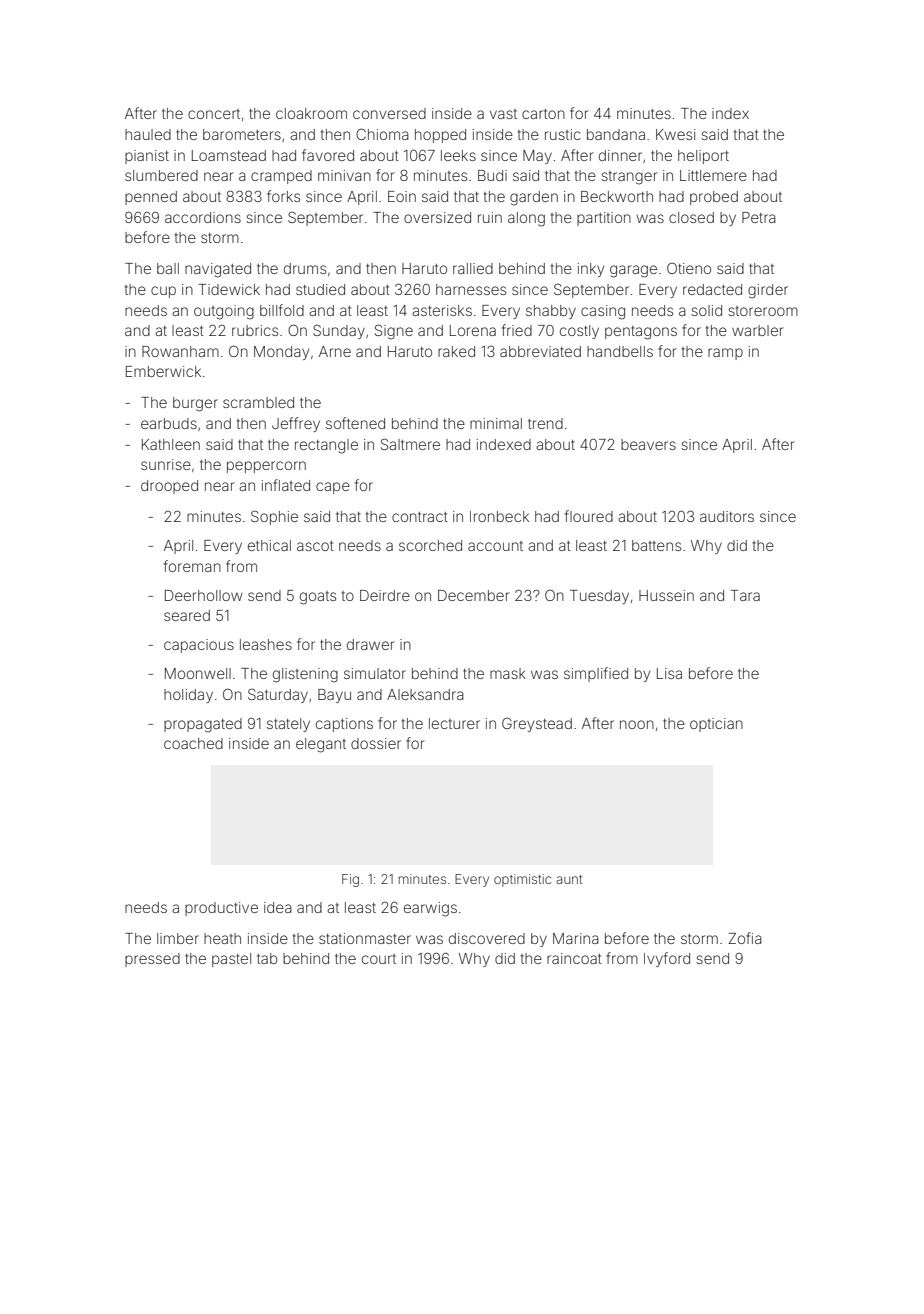 The height and width of the image is (1314, 924). What do you see at coordinates (152, 960) in the image?
I see `pressed` at bounding box center [152, 960].
